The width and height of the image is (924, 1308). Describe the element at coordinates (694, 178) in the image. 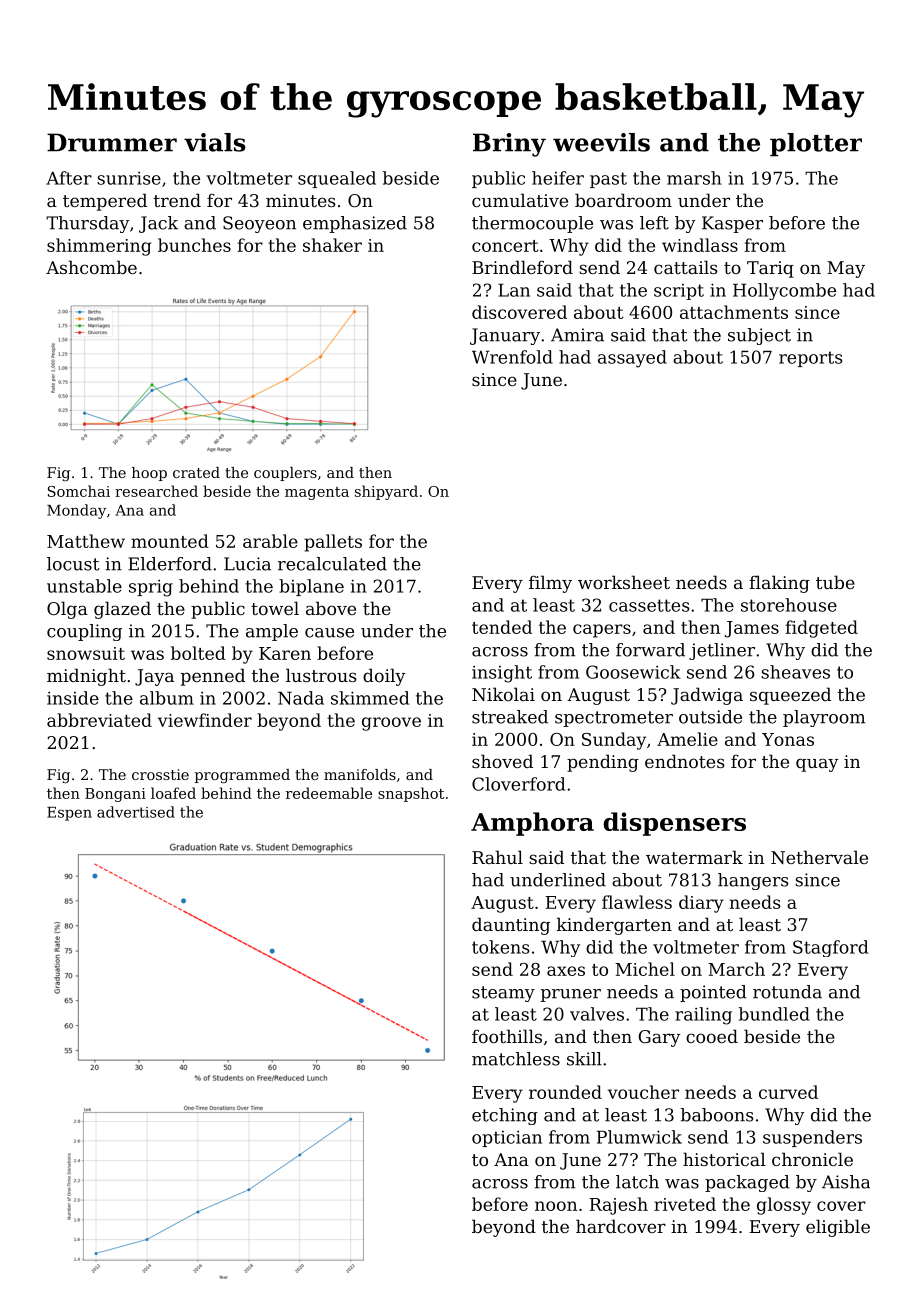

I see `marsh` at that location.
